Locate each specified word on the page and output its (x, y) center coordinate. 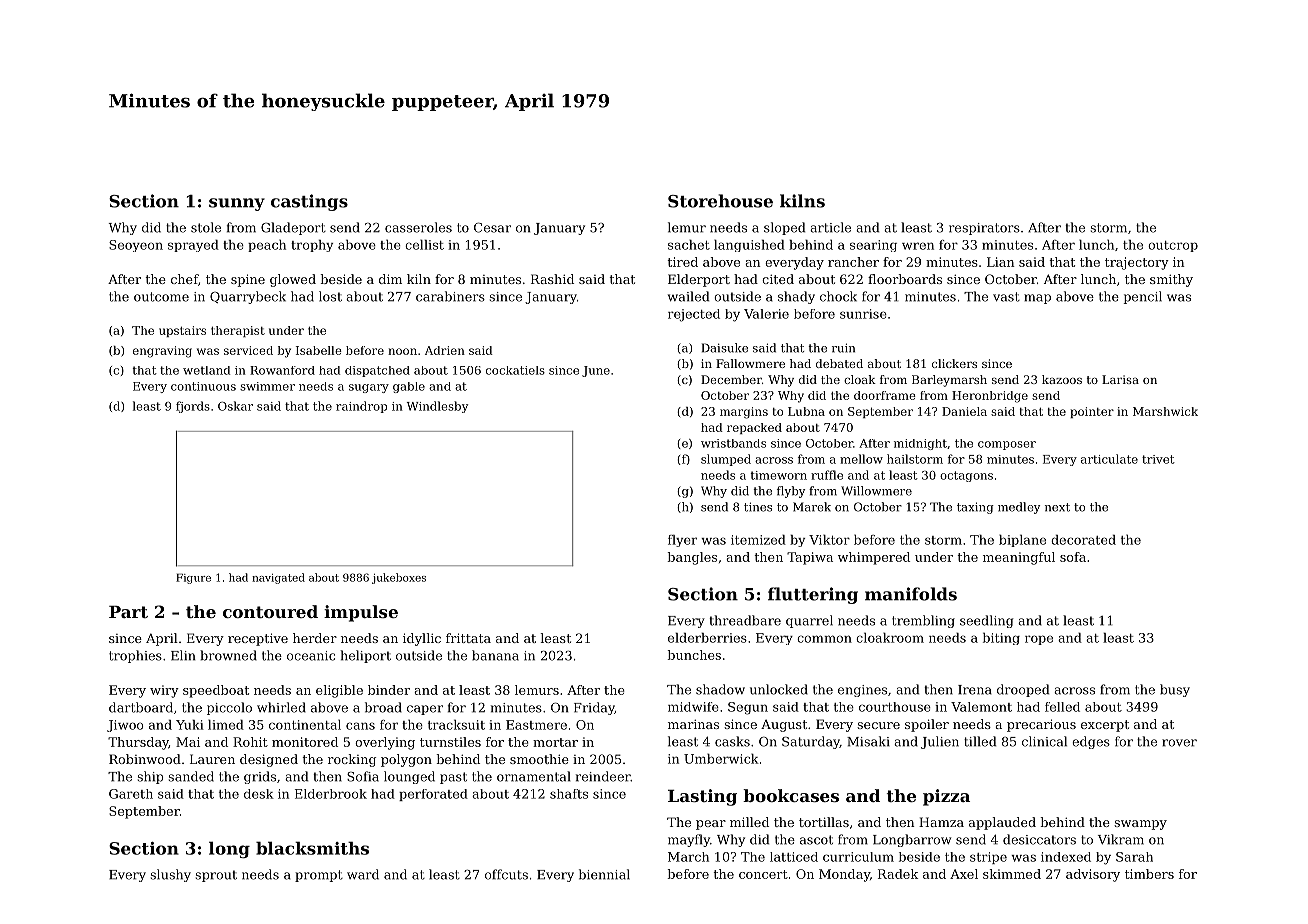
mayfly (689, 840)
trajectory (1137, 263)
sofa (1073, 557)
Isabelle (319, 350)
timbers (1149, 874)
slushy (170, 875)
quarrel (809, 621)
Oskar (235, 406)
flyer (682, 541)
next (1057, 507)
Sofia (363, 776)
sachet (689, 245)
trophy (312, 246)
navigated (278, 578)
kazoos (1062, 379)
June (596, 371)
